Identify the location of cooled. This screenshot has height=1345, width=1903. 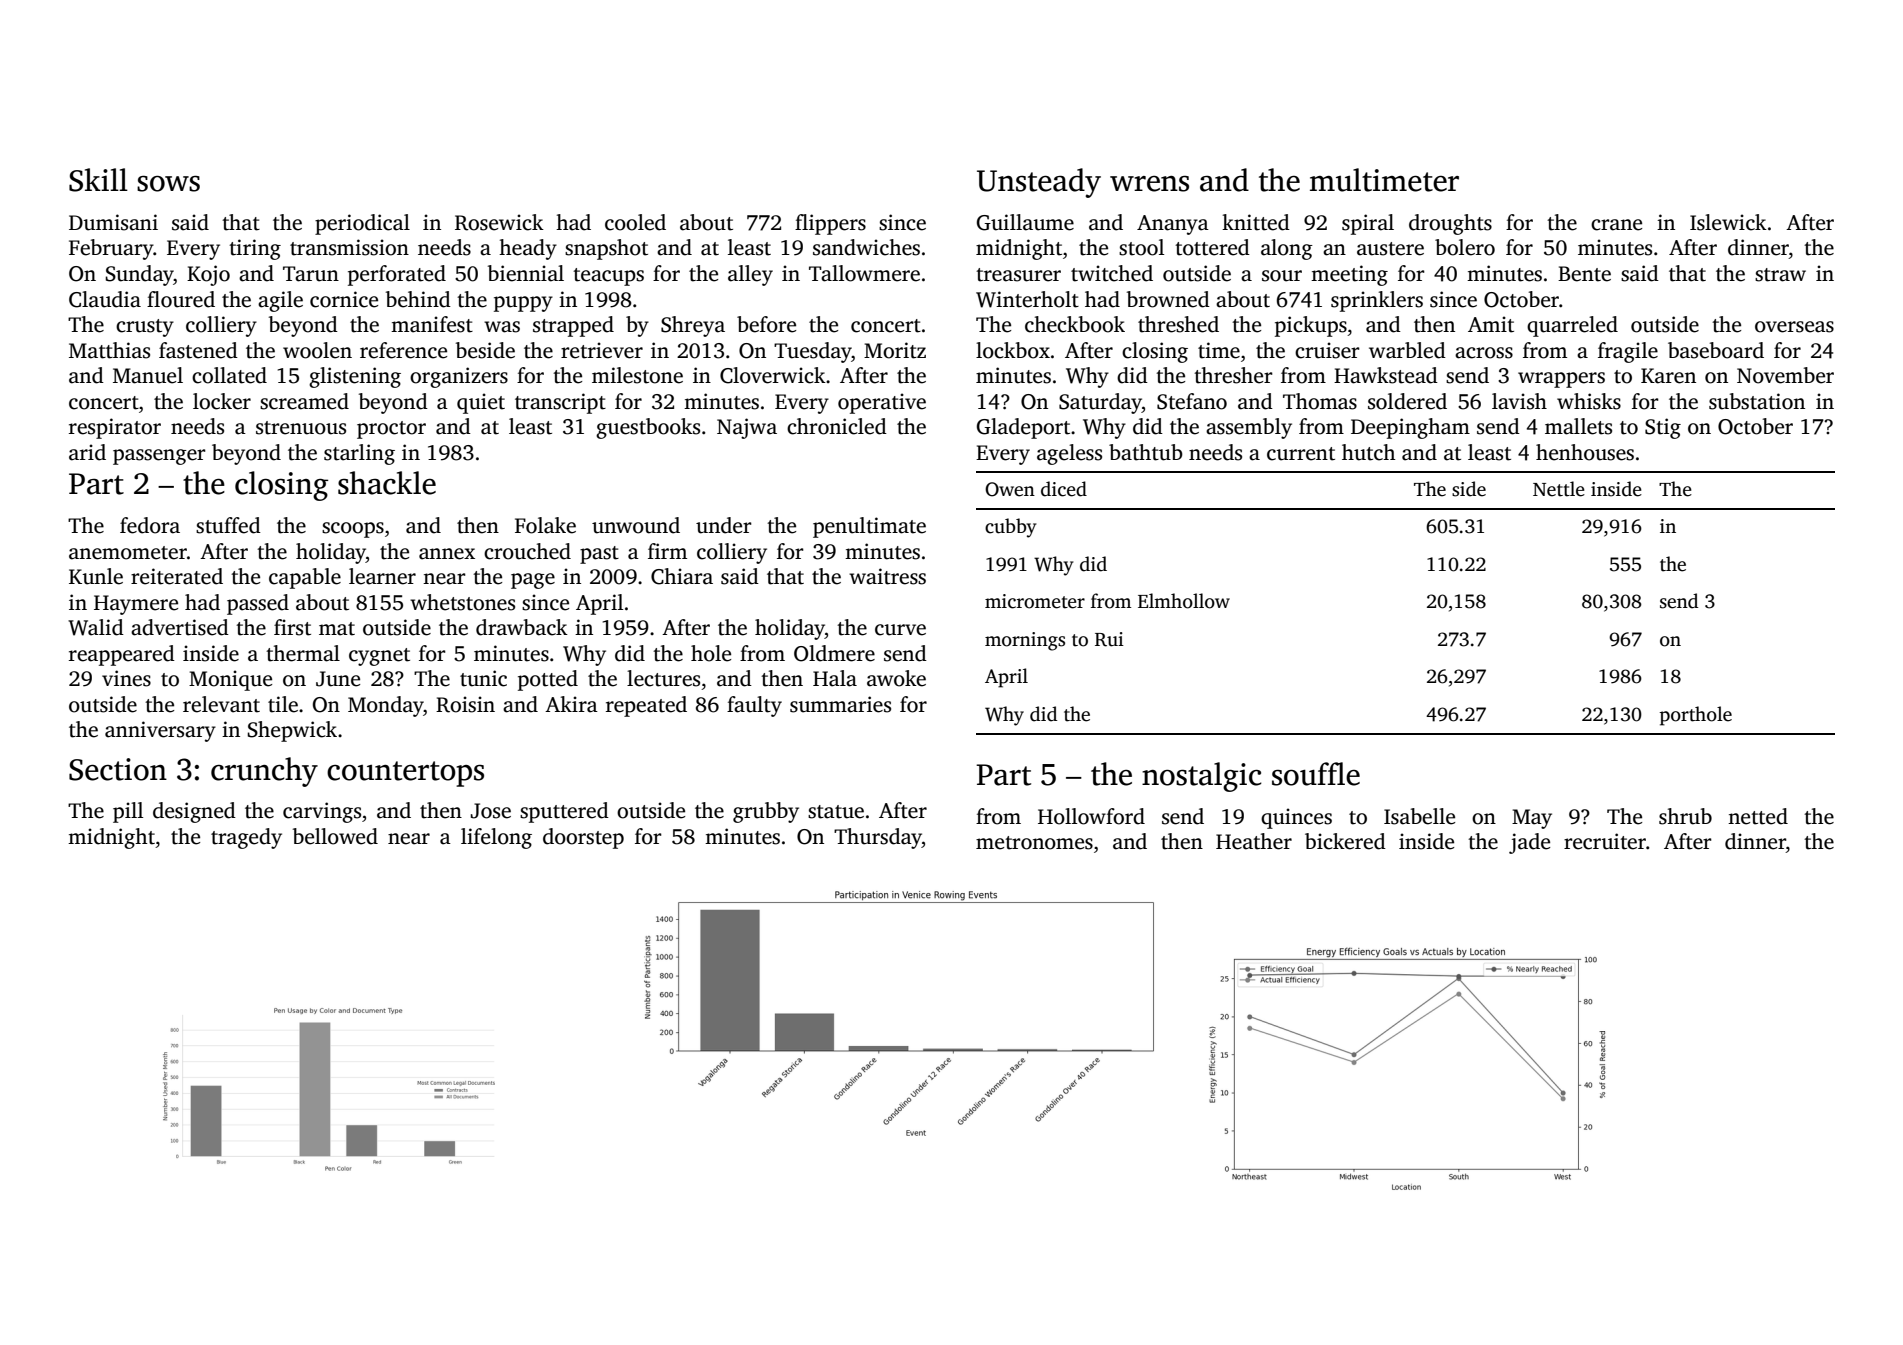
(635, 222).
